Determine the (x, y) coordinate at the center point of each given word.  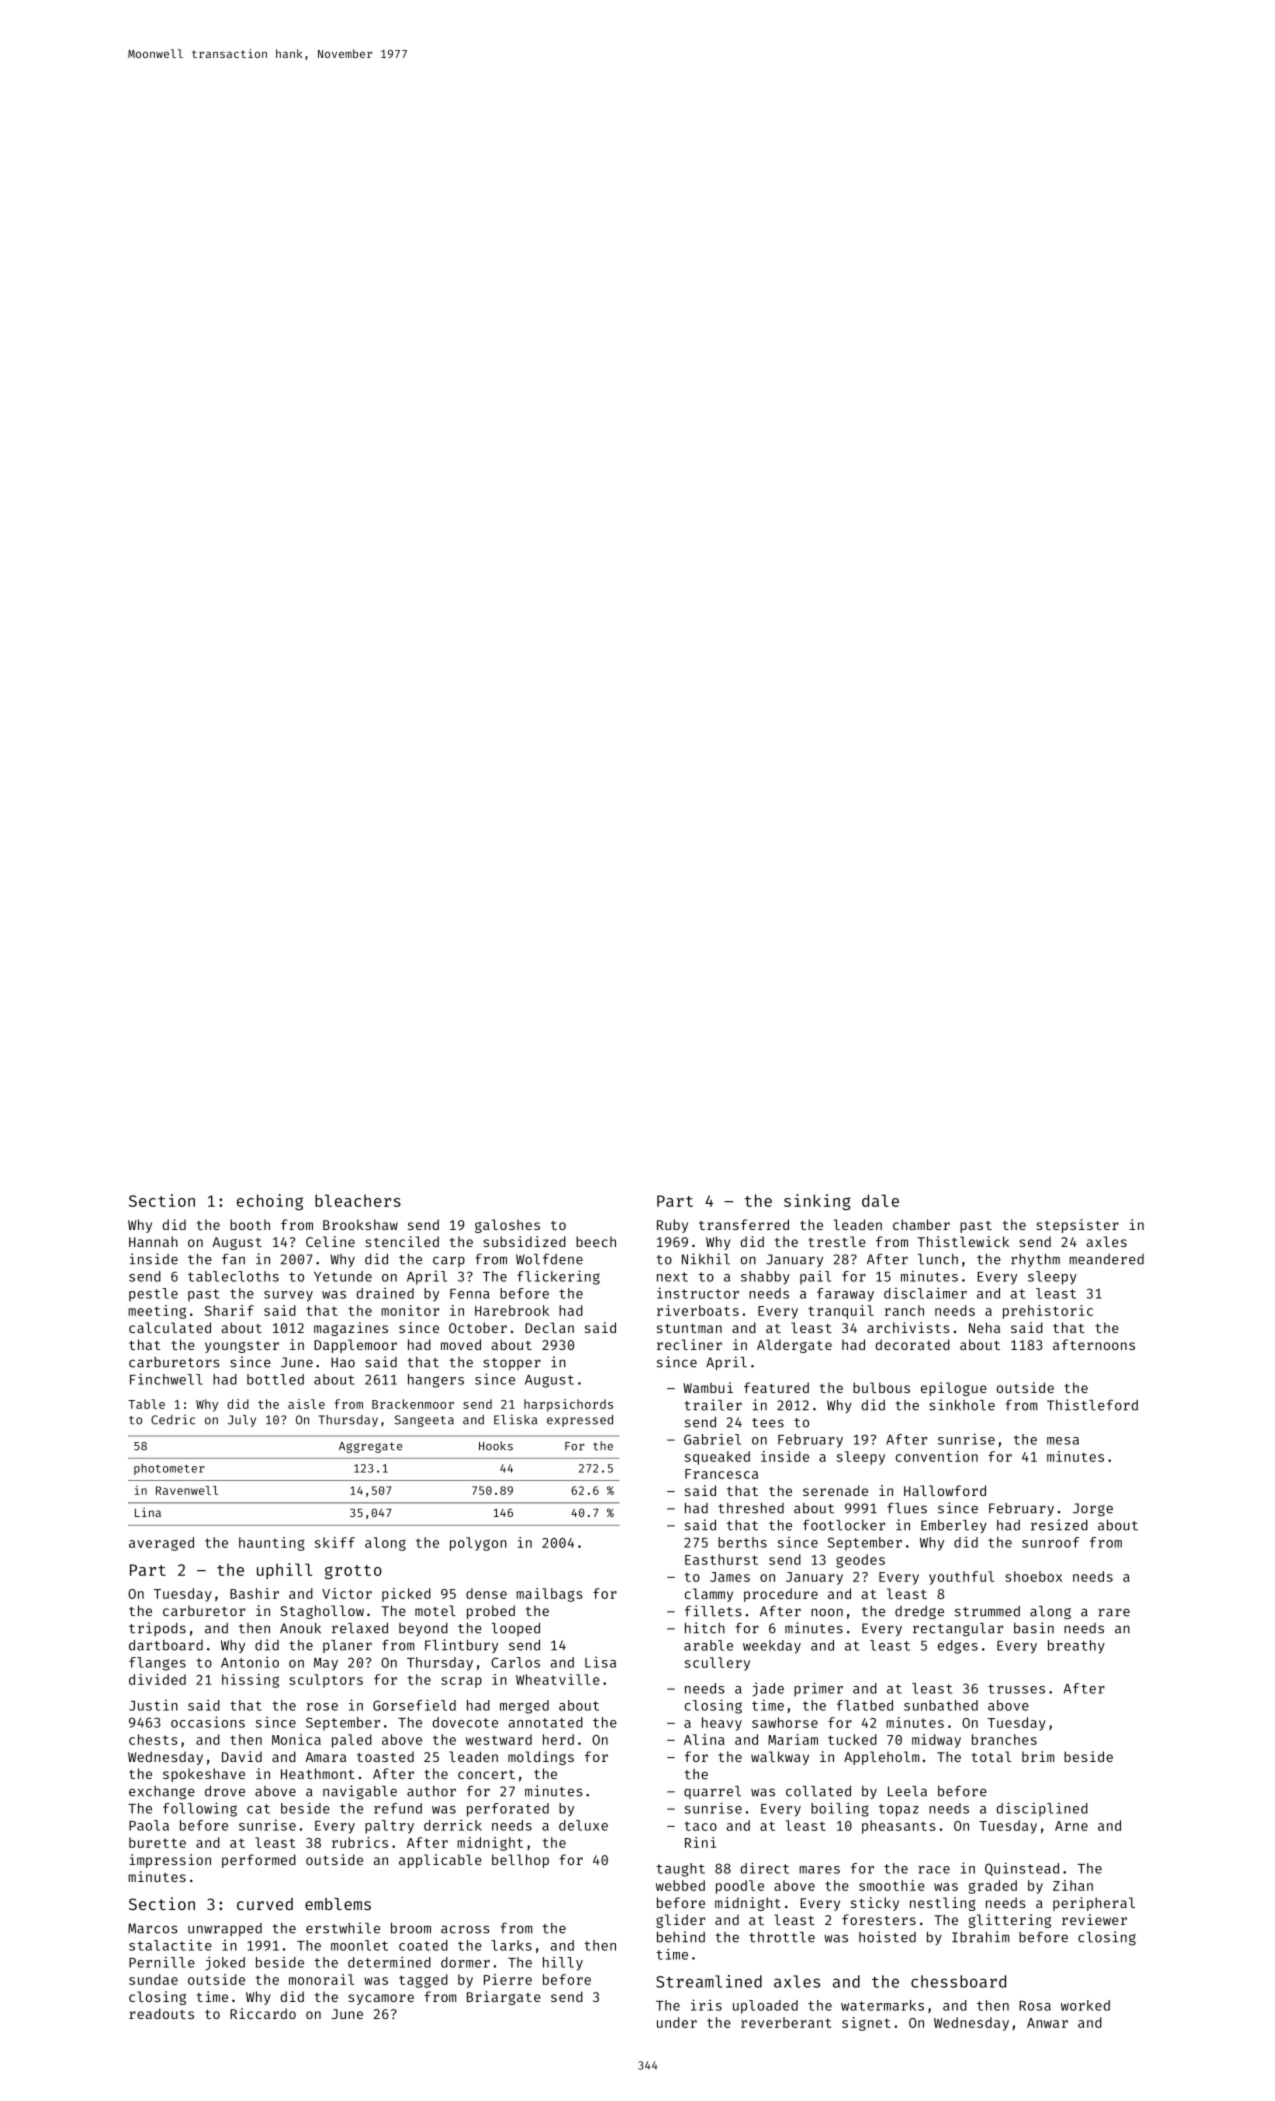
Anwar (1047, 2023)
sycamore (381, 1999)
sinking (817, 1202)
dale (880, 1200)
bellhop (520, 1861)
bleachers (358, 1200)
